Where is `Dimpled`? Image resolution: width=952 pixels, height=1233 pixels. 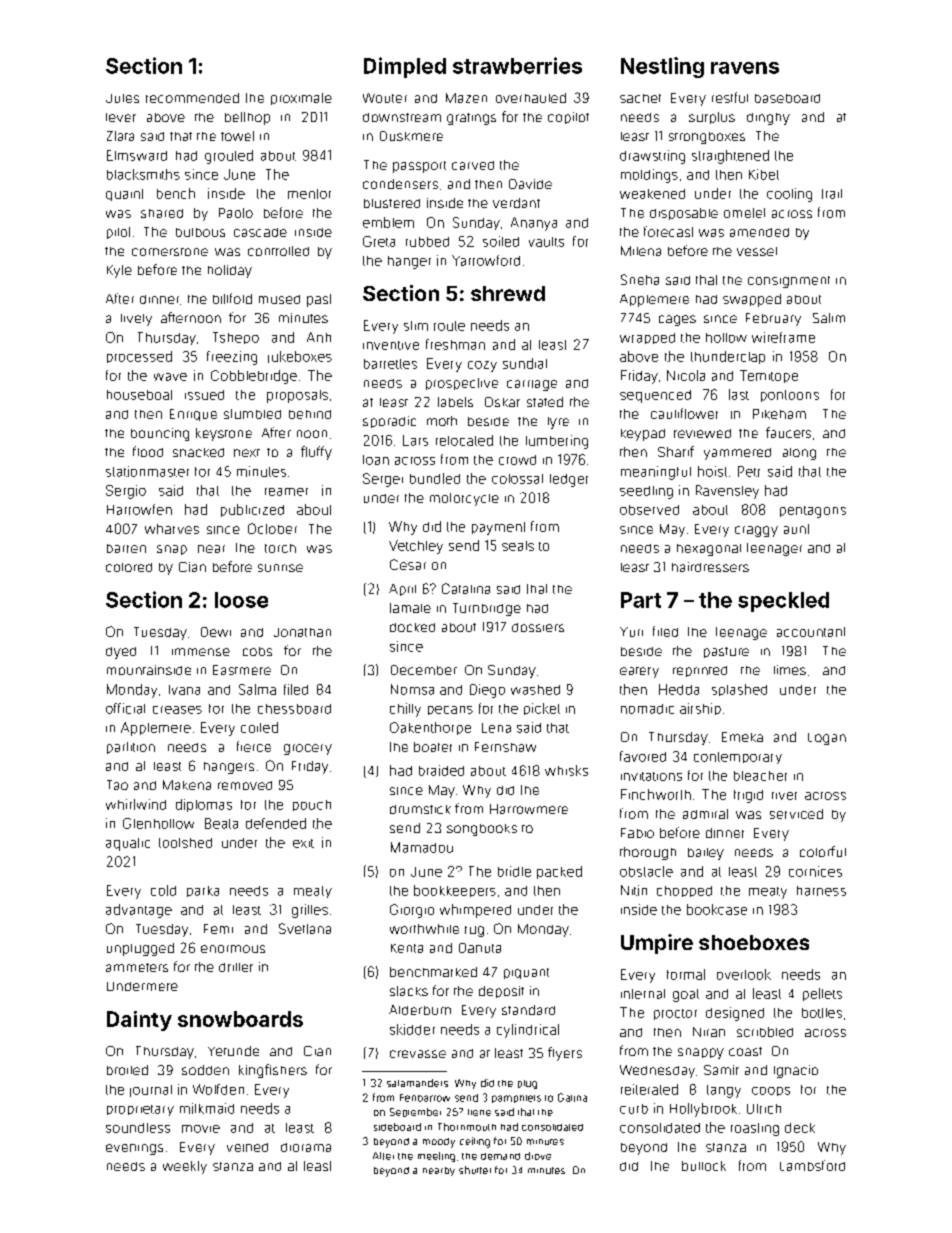 Dimpled is located at coordinates (405, 67).
